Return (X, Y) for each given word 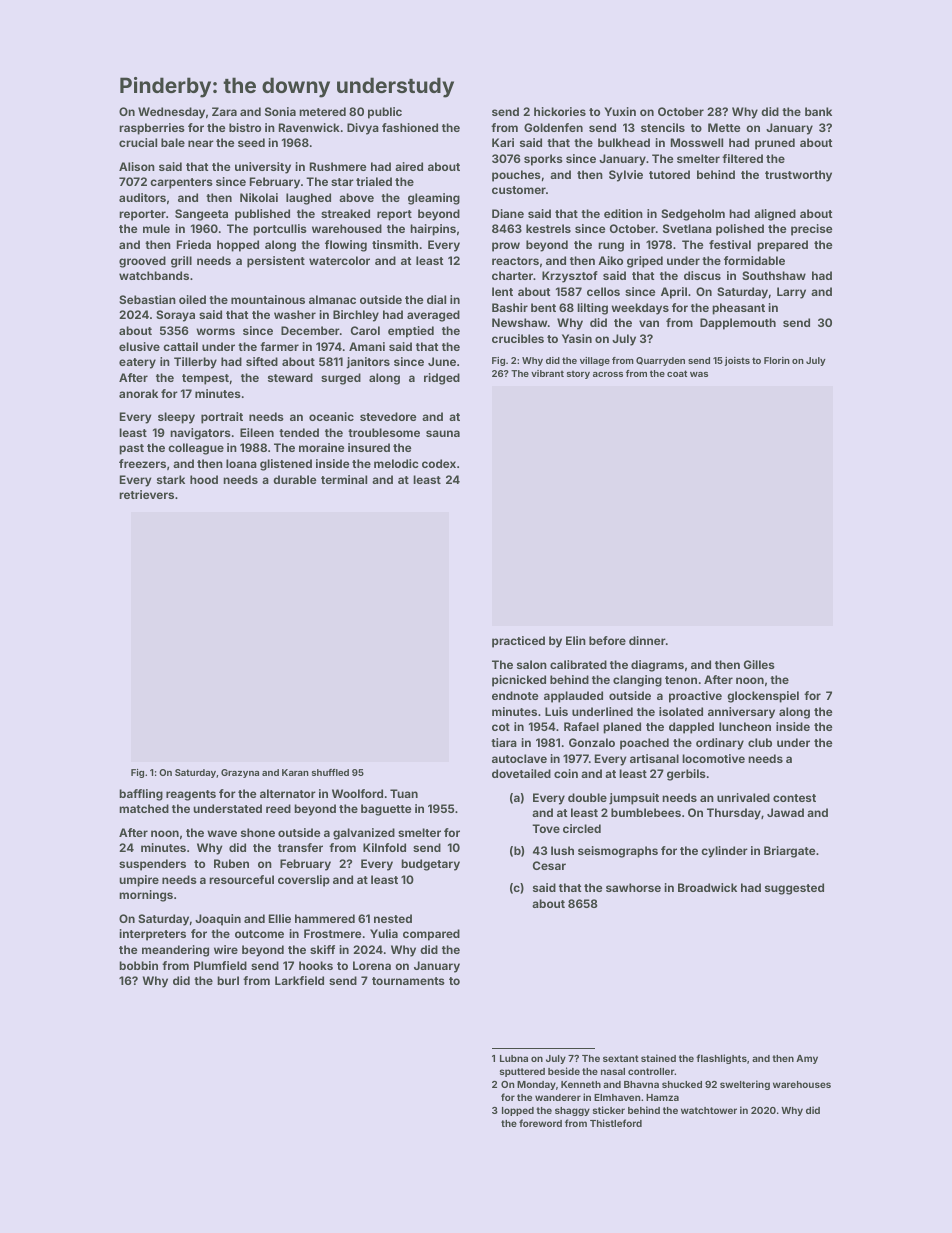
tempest (205, 379)
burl (228, 980)
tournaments (408, 981)
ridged (442, 379)
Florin (777, 360)
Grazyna (240, 773)
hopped (238, 246)
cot (501, 727)
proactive (695, 697)
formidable (754, 260)
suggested (794, 889)
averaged (433, 316)
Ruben (231, 863)
